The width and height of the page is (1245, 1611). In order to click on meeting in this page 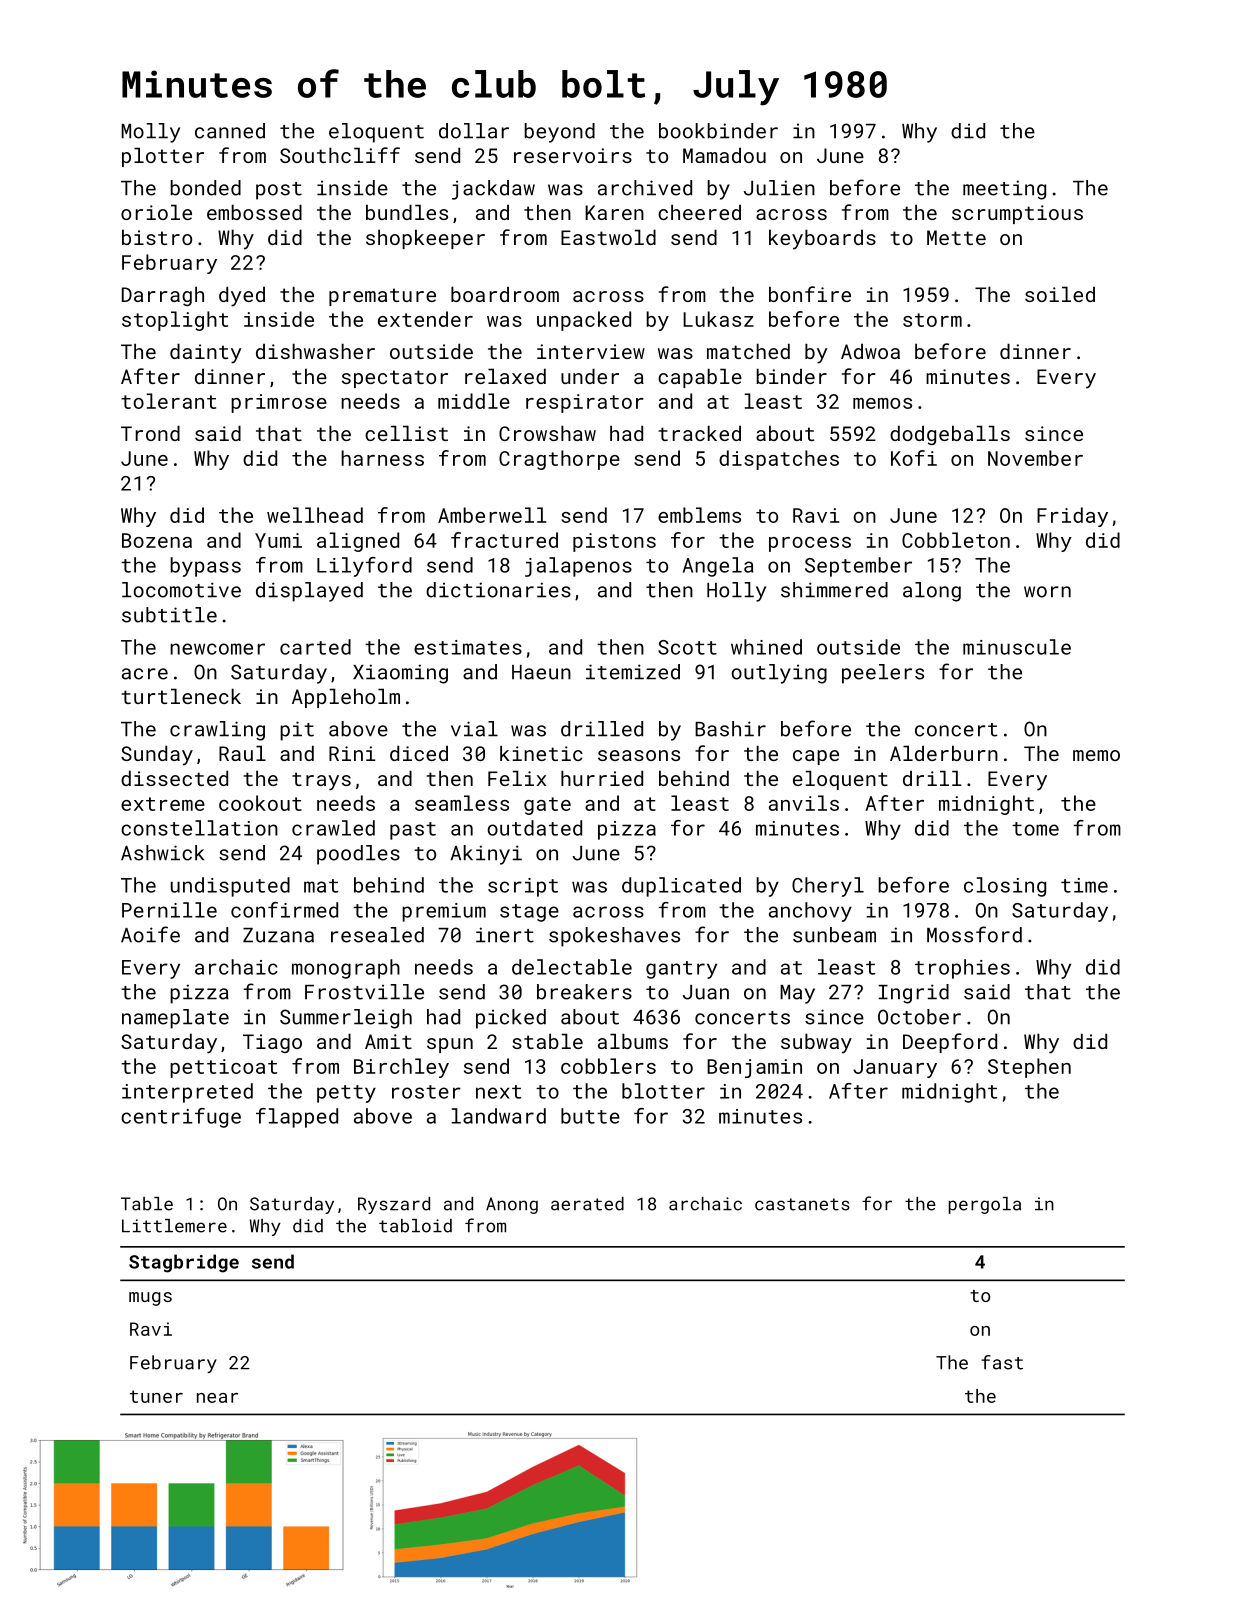, I will do `click(1004, 190)`.
